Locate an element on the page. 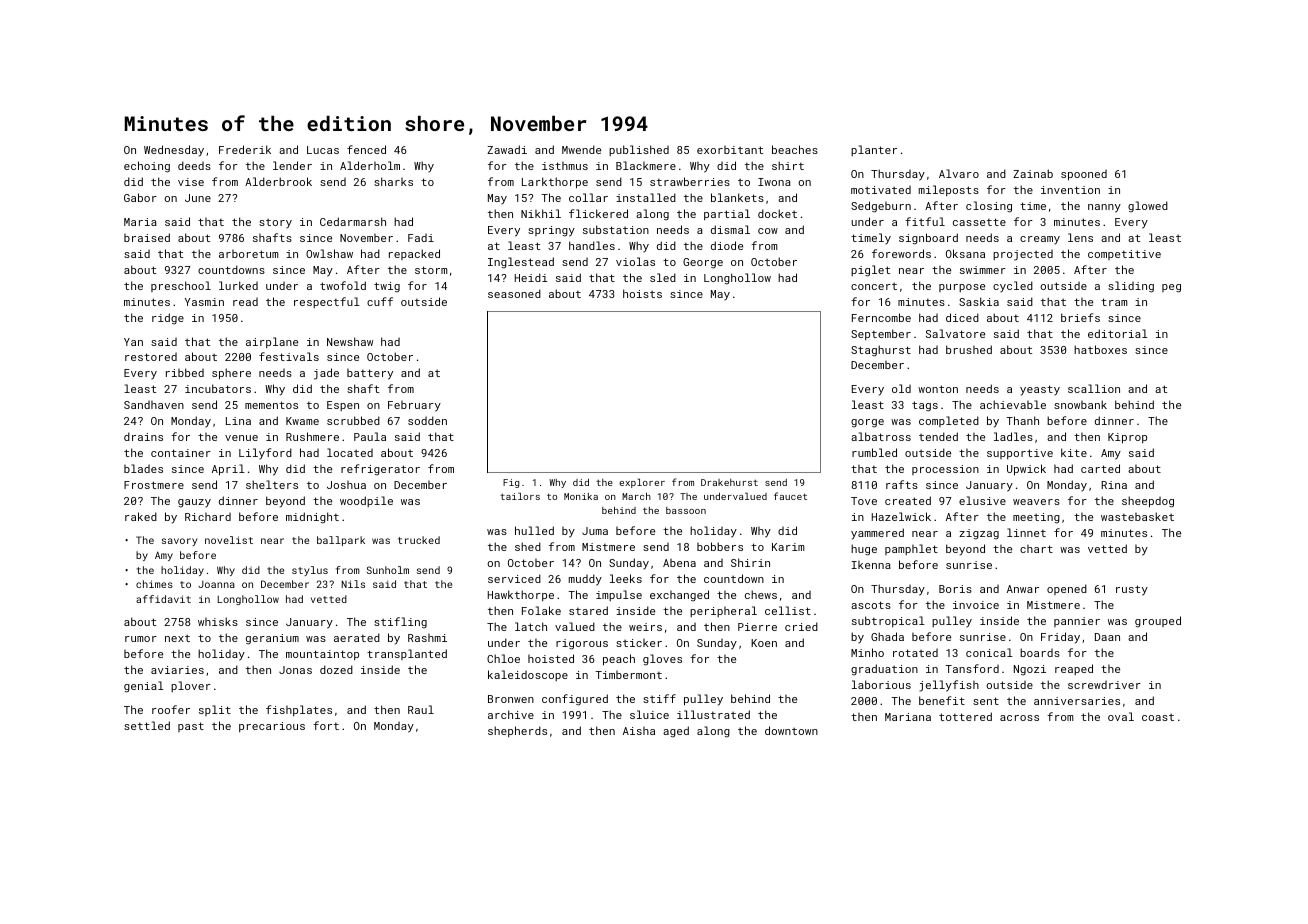  hatboxes is located at coordinates (1100, 349).
